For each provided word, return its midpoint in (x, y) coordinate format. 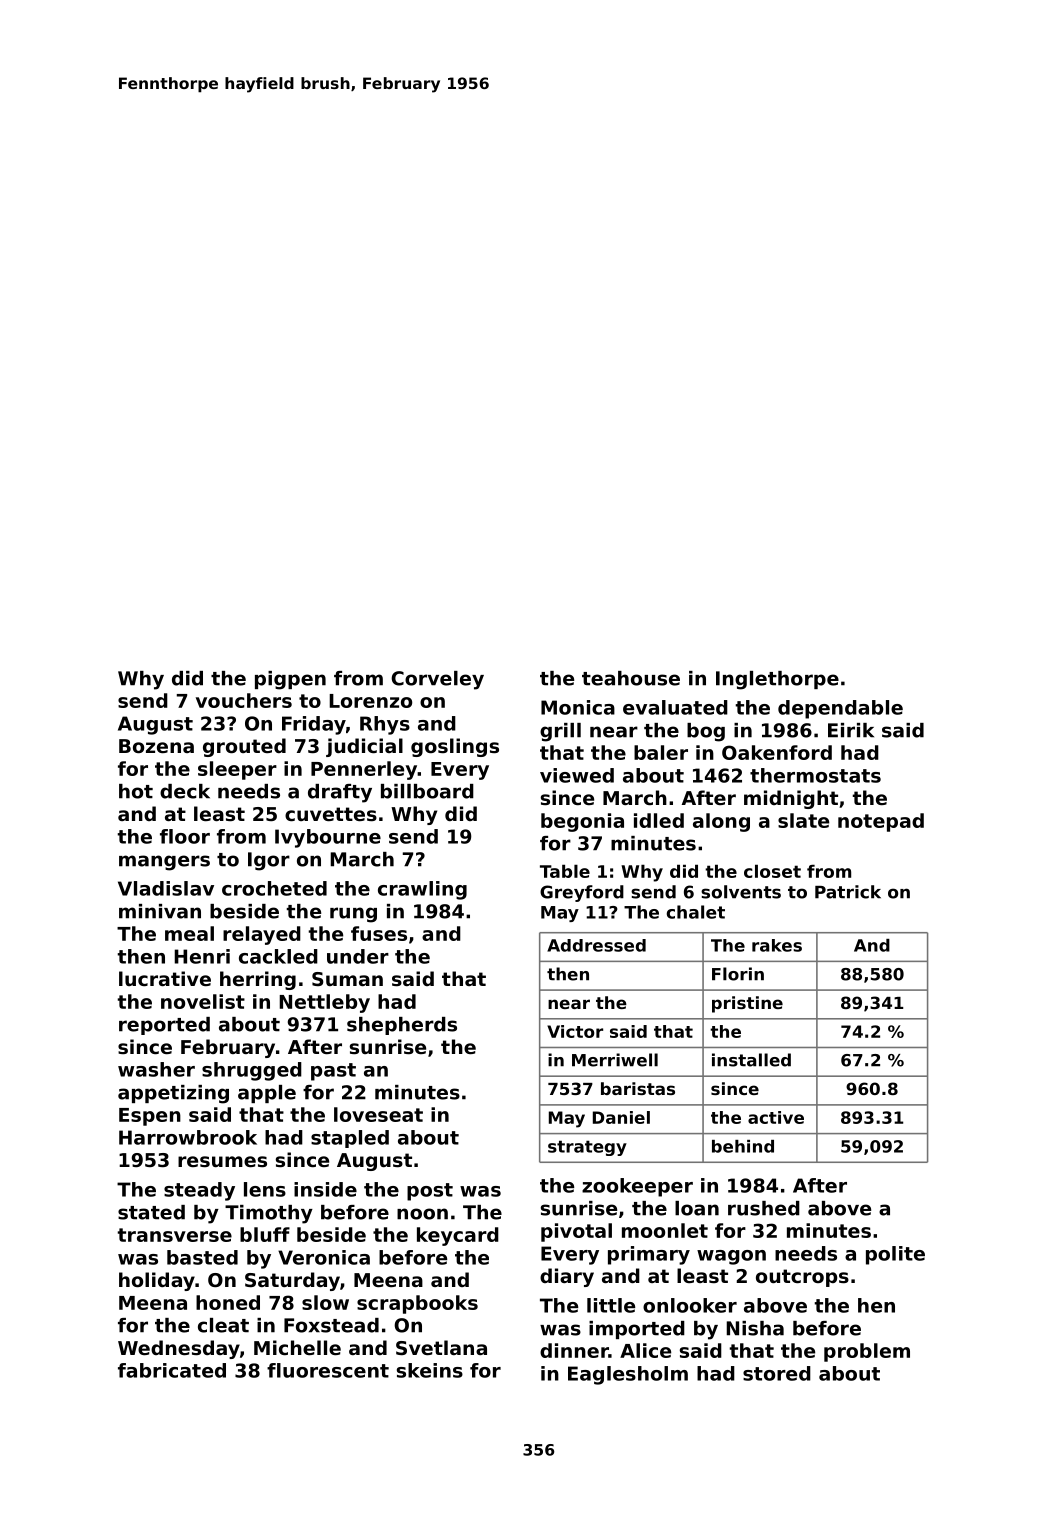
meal (189, 933)
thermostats (815, 775)
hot (136, 791)
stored (777, 1373)
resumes (222, 1162)
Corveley (437, 680)
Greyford (582, 893)
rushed (764, 1208)
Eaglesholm (628, 1375)
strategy (587, 1148)
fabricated (172, 1370)
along (721, 822)
